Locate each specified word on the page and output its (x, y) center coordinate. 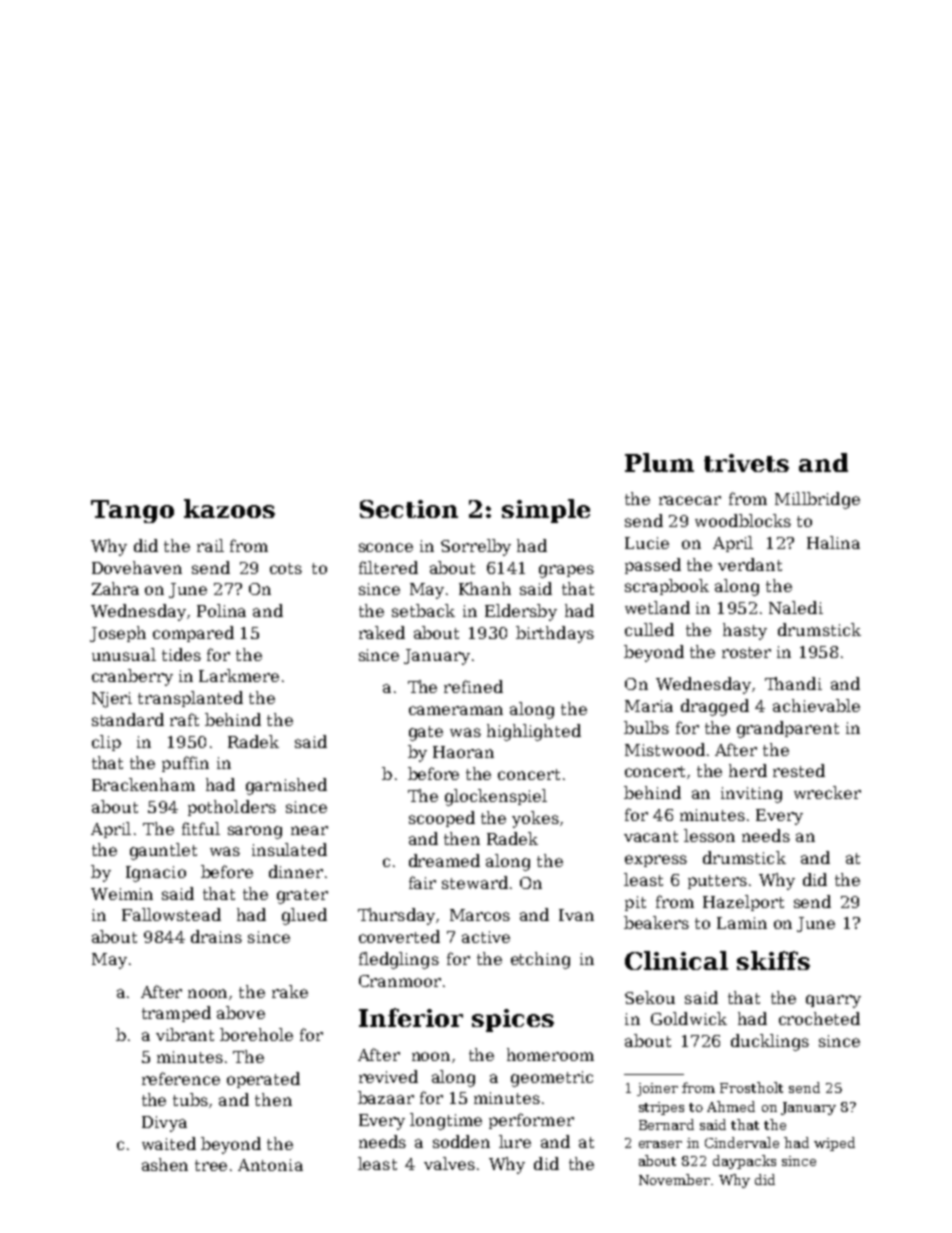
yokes (535, 819)
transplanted (190, 699)
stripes (661, 1108)
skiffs (773, 960)
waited (169, 1143)
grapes (566, 571)
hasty (745, 631)
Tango (132, 511)
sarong (255, 832)
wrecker (827, 792)
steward (475, 882)
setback (423, 610)
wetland (657, 607)
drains (216, 936)
